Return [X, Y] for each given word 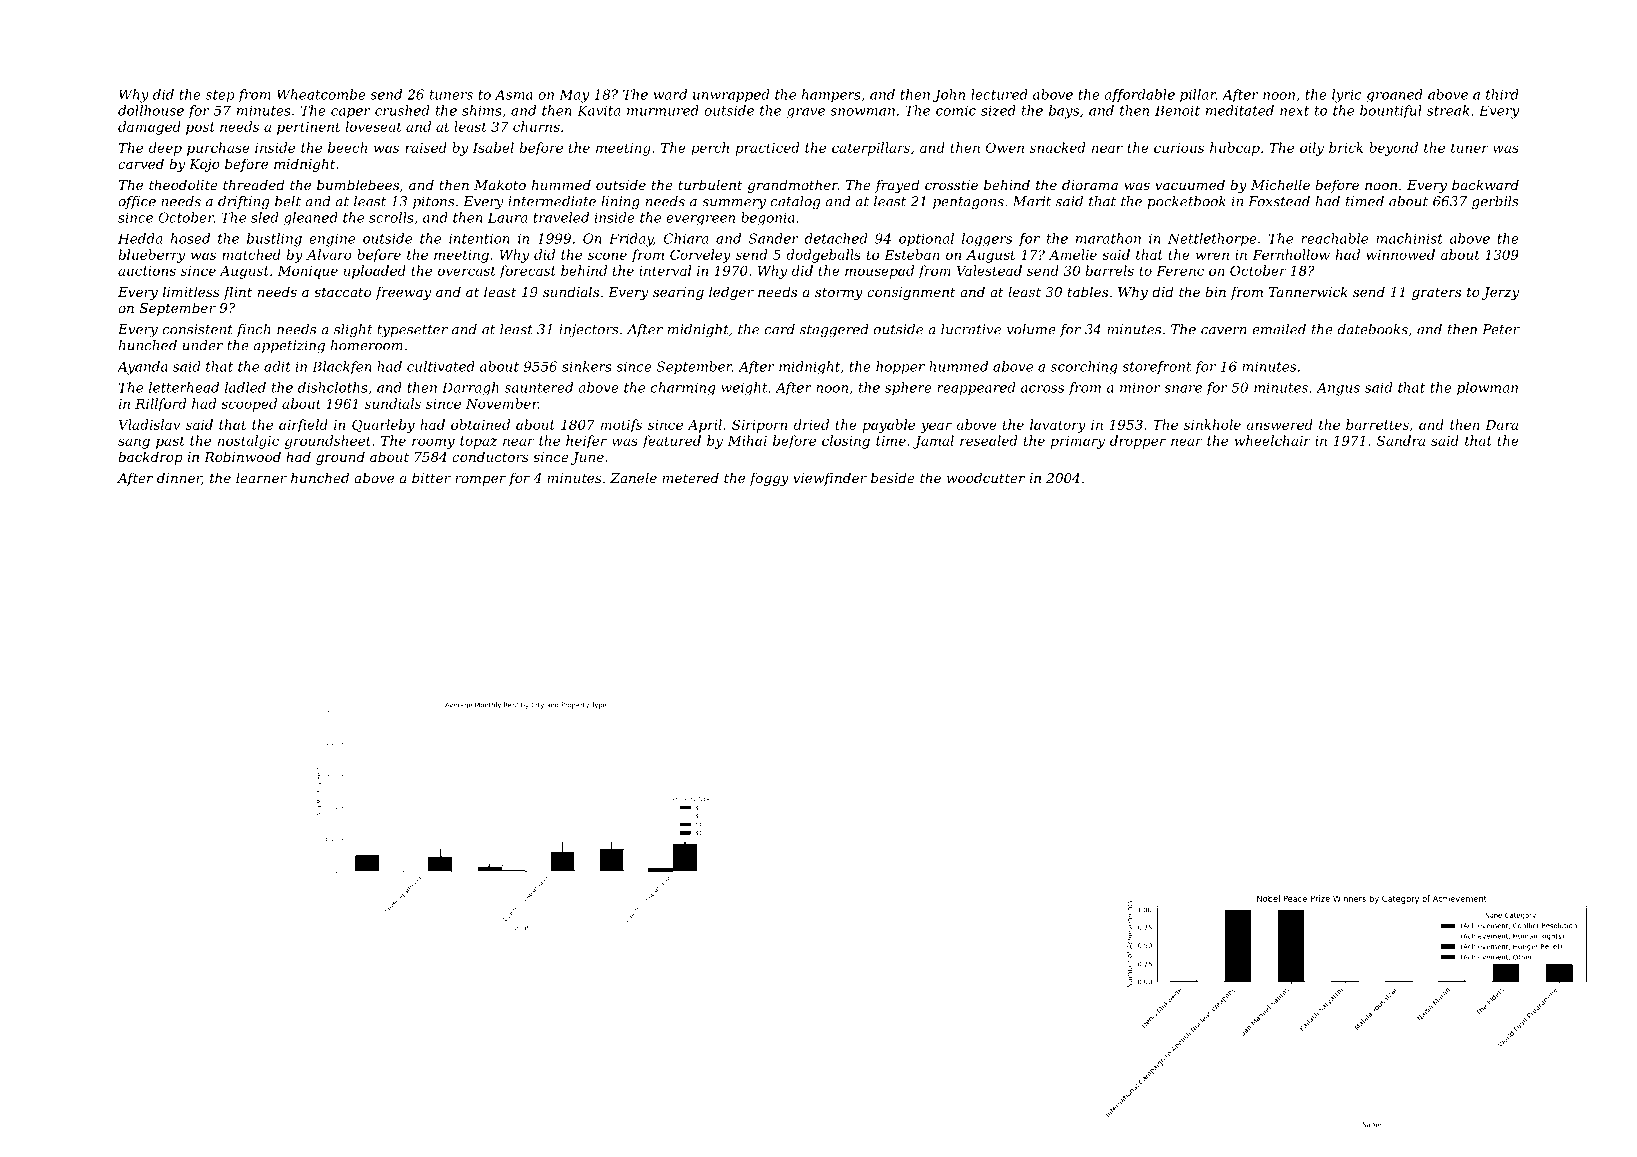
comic [956, 110]
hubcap [1235, 149]
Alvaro [329, 254]
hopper [900, 368]
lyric [1347, 96]
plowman [1487, 388]
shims [482, 110]
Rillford [160, 405]
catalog [796, 202]
